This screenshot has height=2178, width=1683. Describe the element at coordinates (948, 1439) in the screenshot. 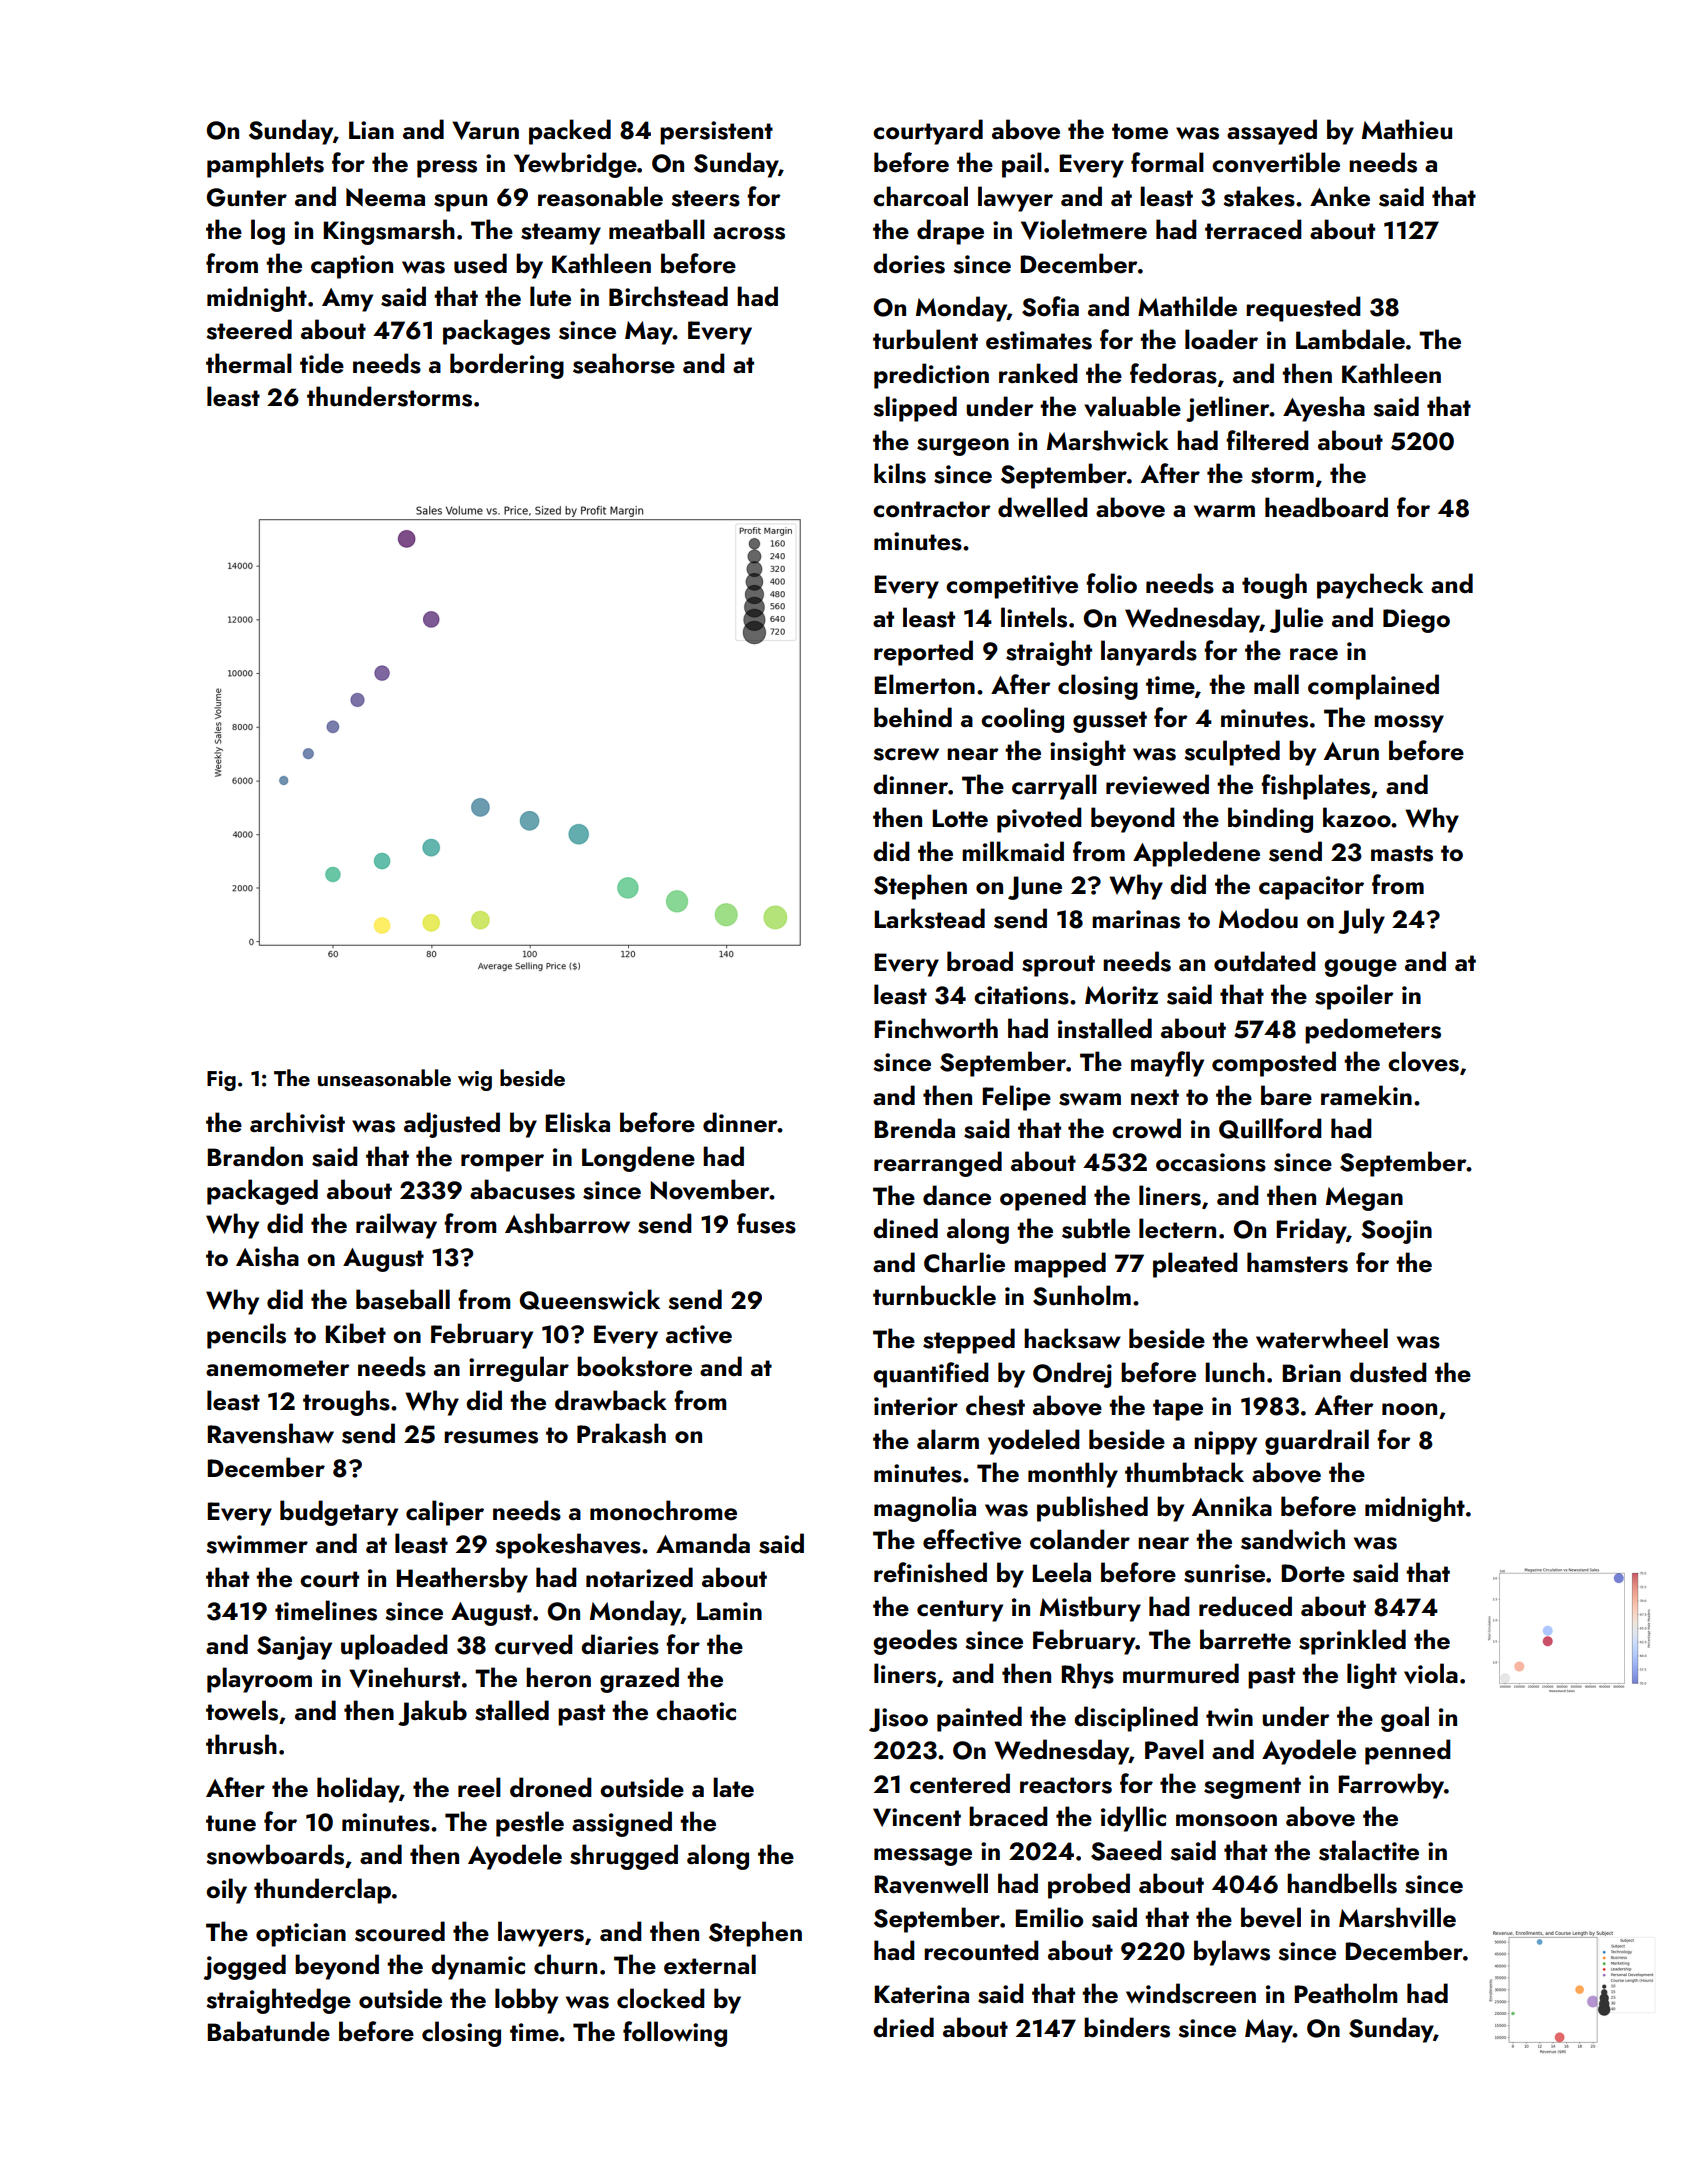

I see `alarm` at that location.
